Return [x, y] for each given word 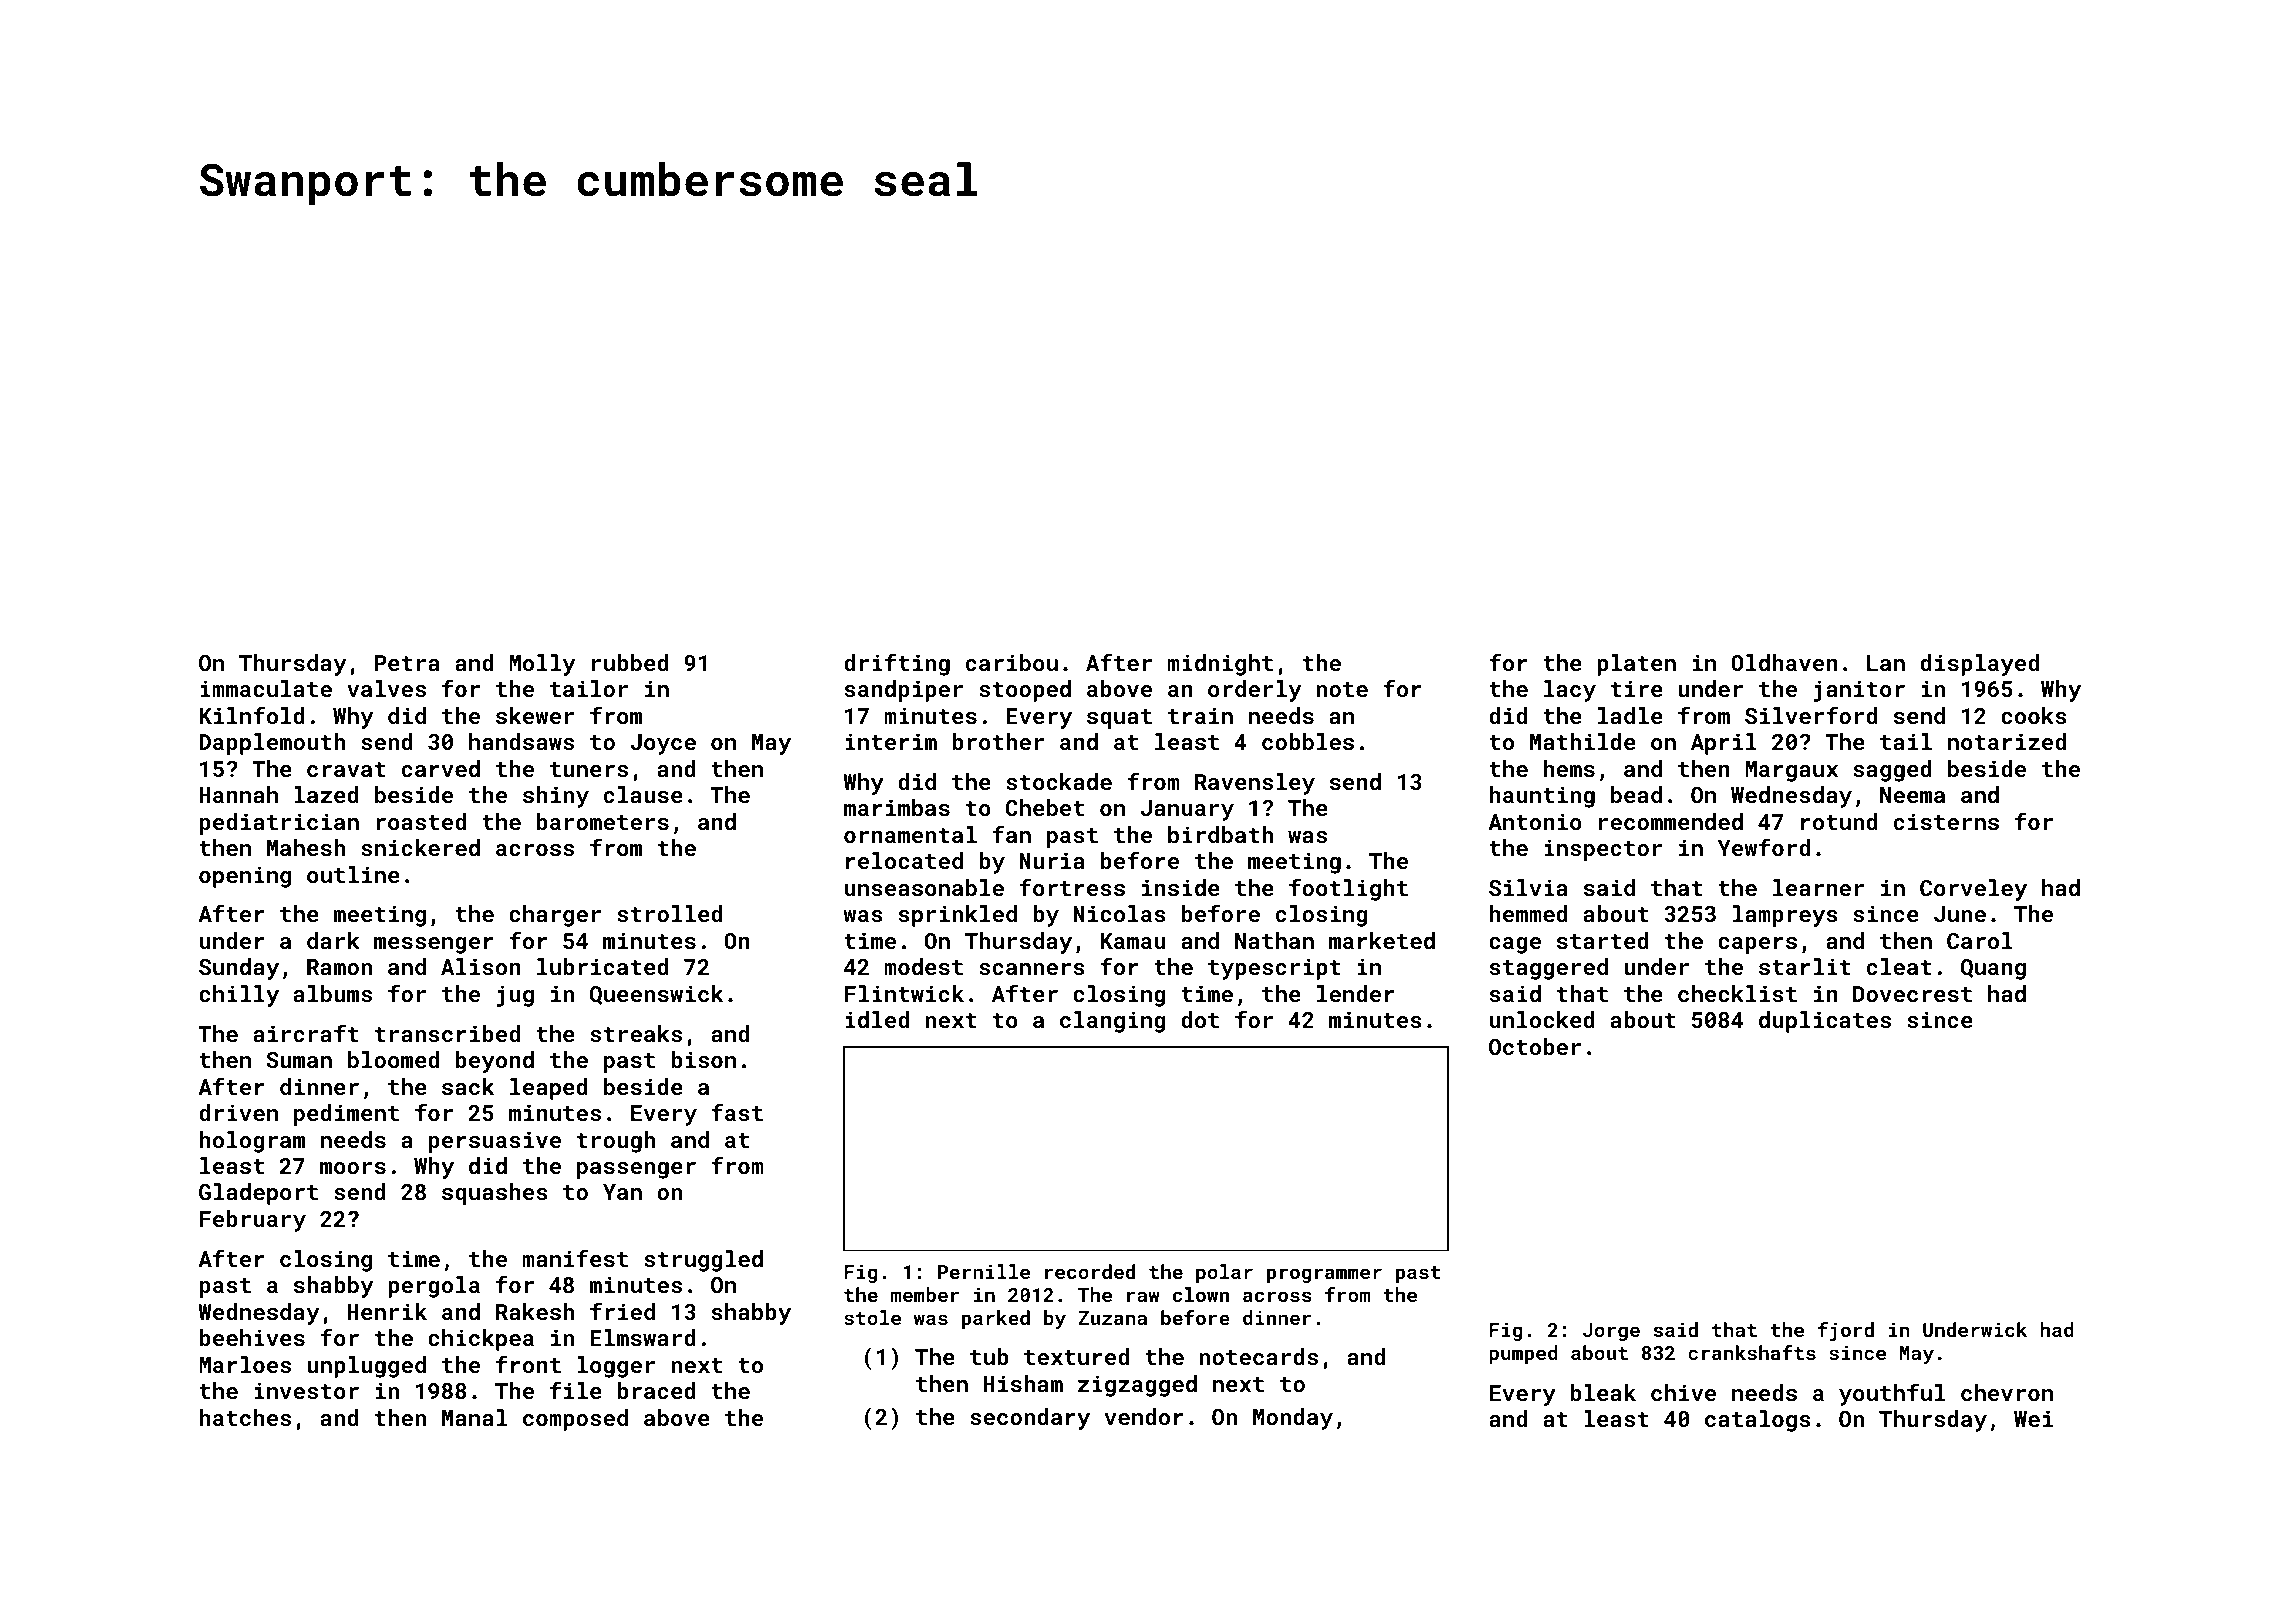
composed [575, 1420]
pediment [346, 1115]
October [1535, 1046]
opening [245, 877]
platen [1636, 665]
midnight [1220, 665]
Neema [1912, 795]
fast [737, 1112]
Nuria [1052, 860]
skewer [535, 715]
